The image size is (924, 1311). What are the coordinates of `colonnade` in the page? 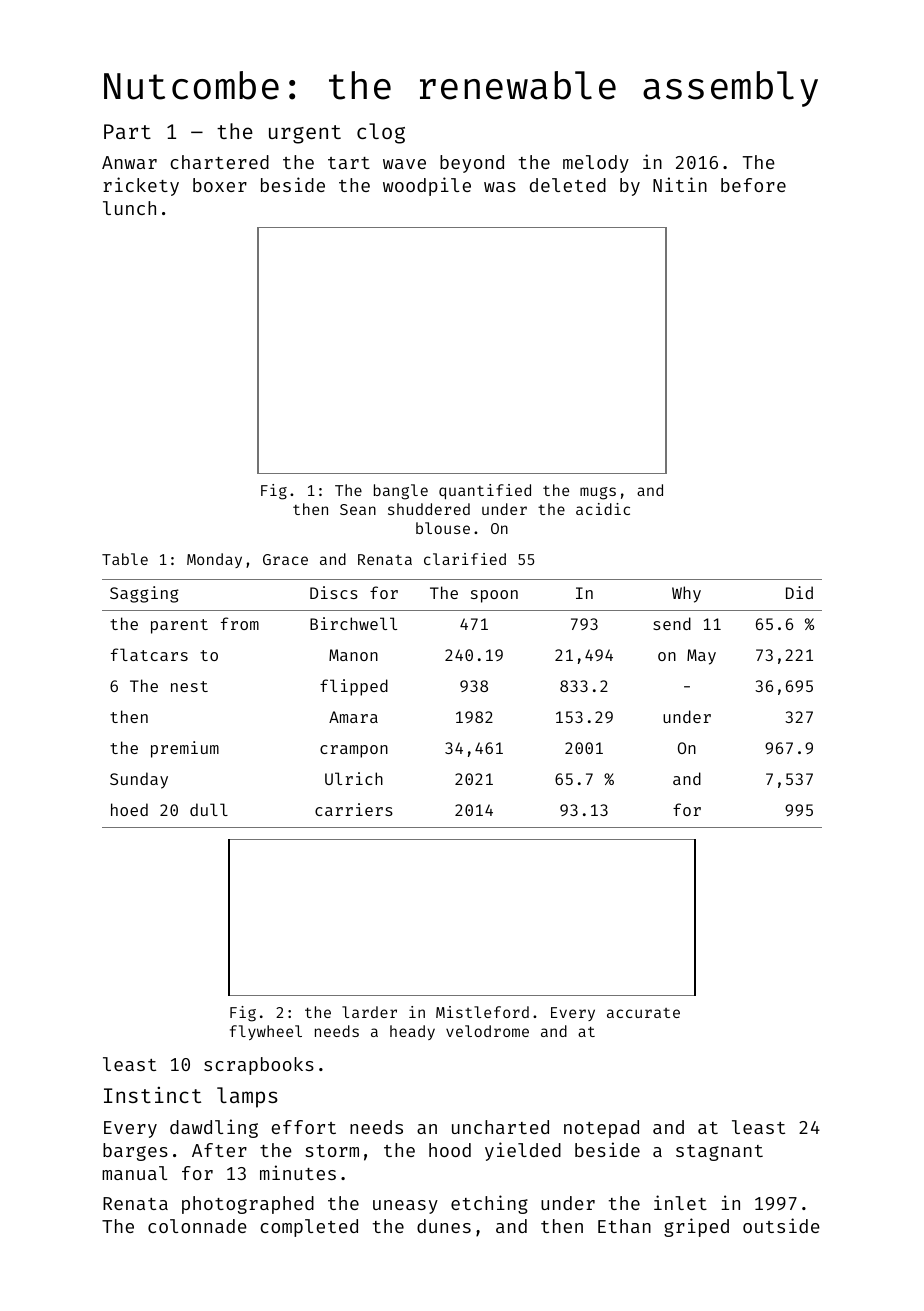 It's located at (197, 1226).
